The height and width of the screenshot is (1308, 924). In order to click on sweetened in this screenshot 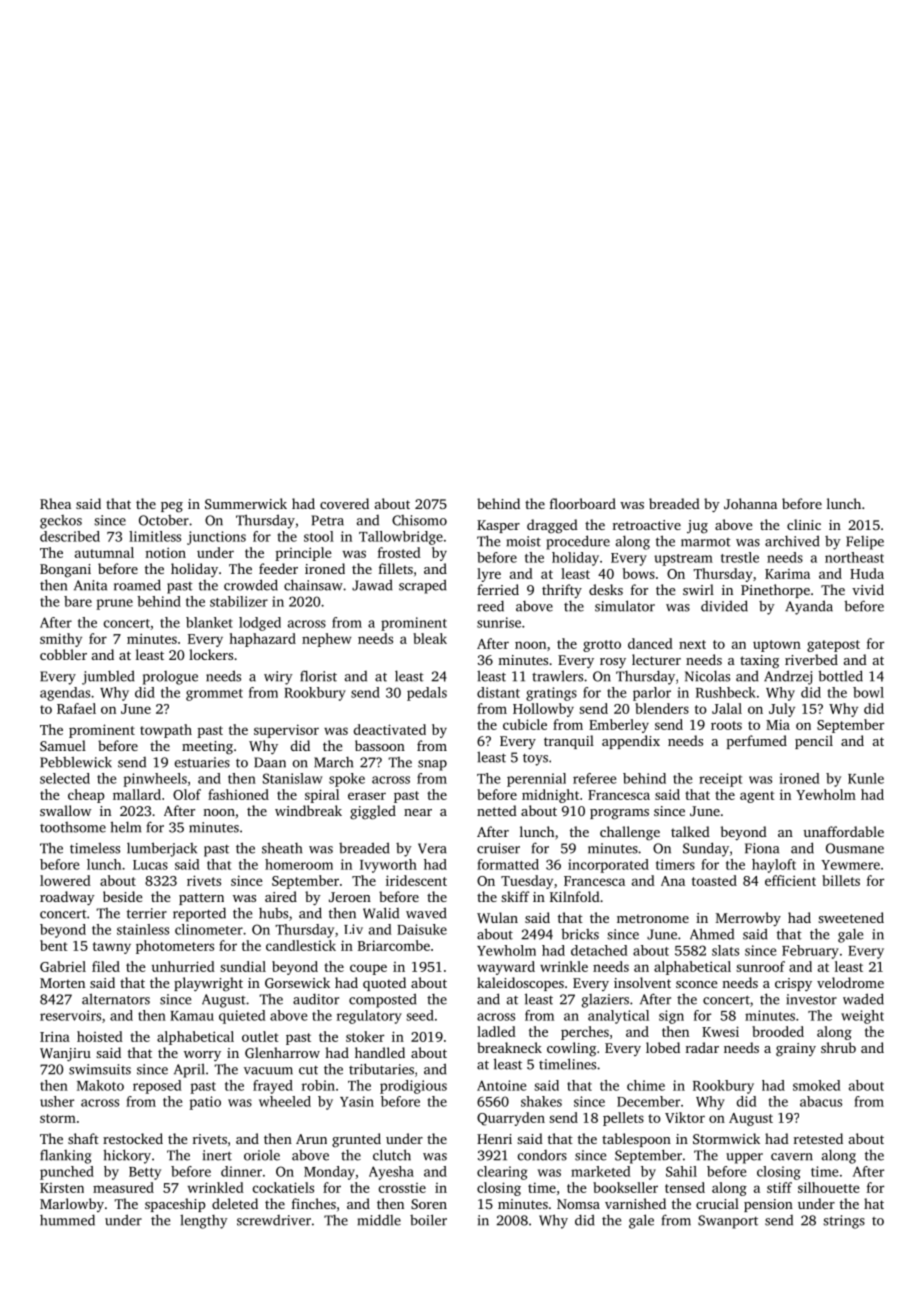, I will do `click(851, 917)`.
